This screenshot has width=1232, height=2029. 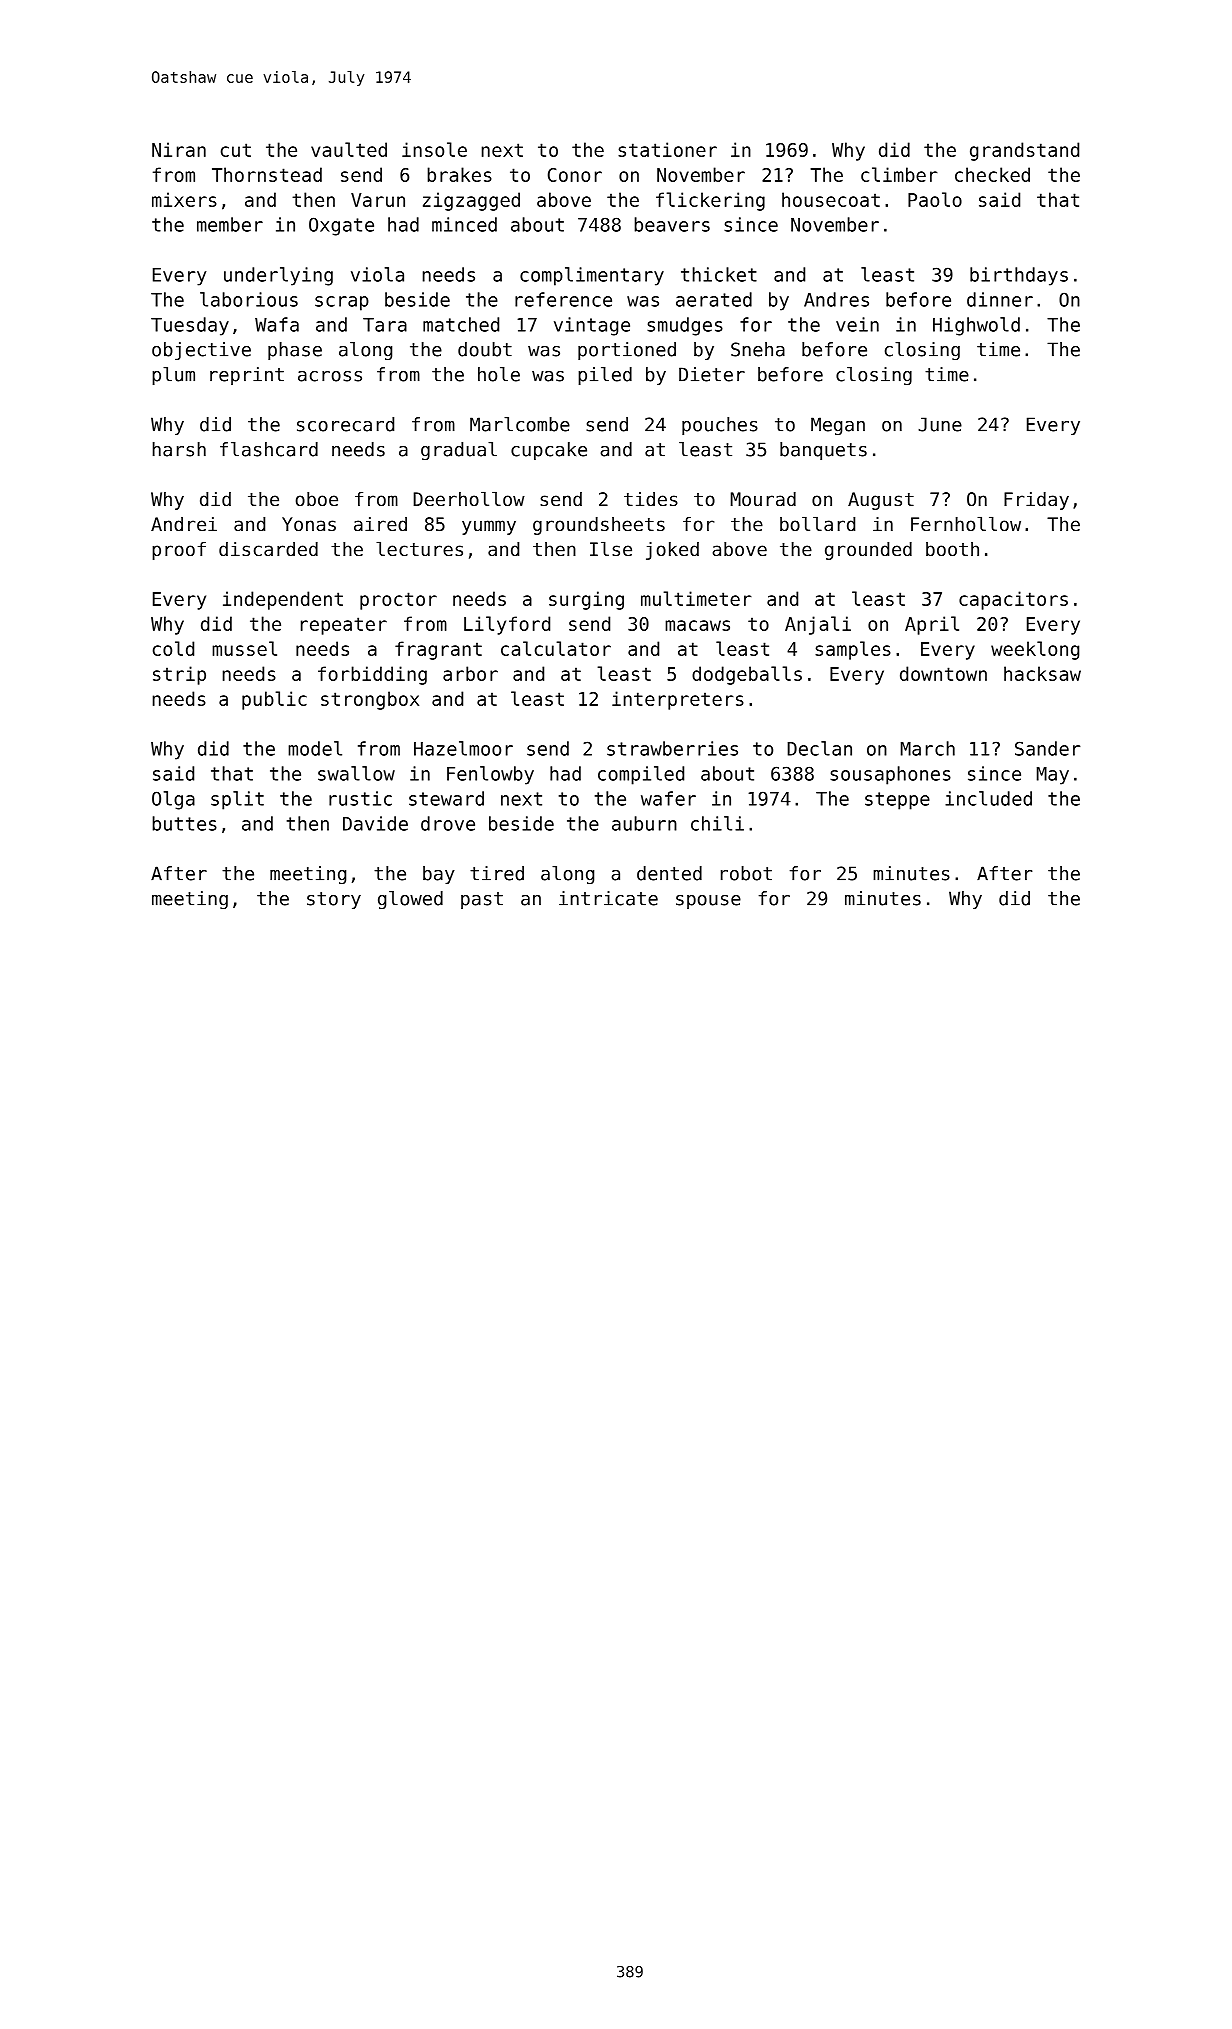 I want to click on climber, so click(x=899, y=174).
